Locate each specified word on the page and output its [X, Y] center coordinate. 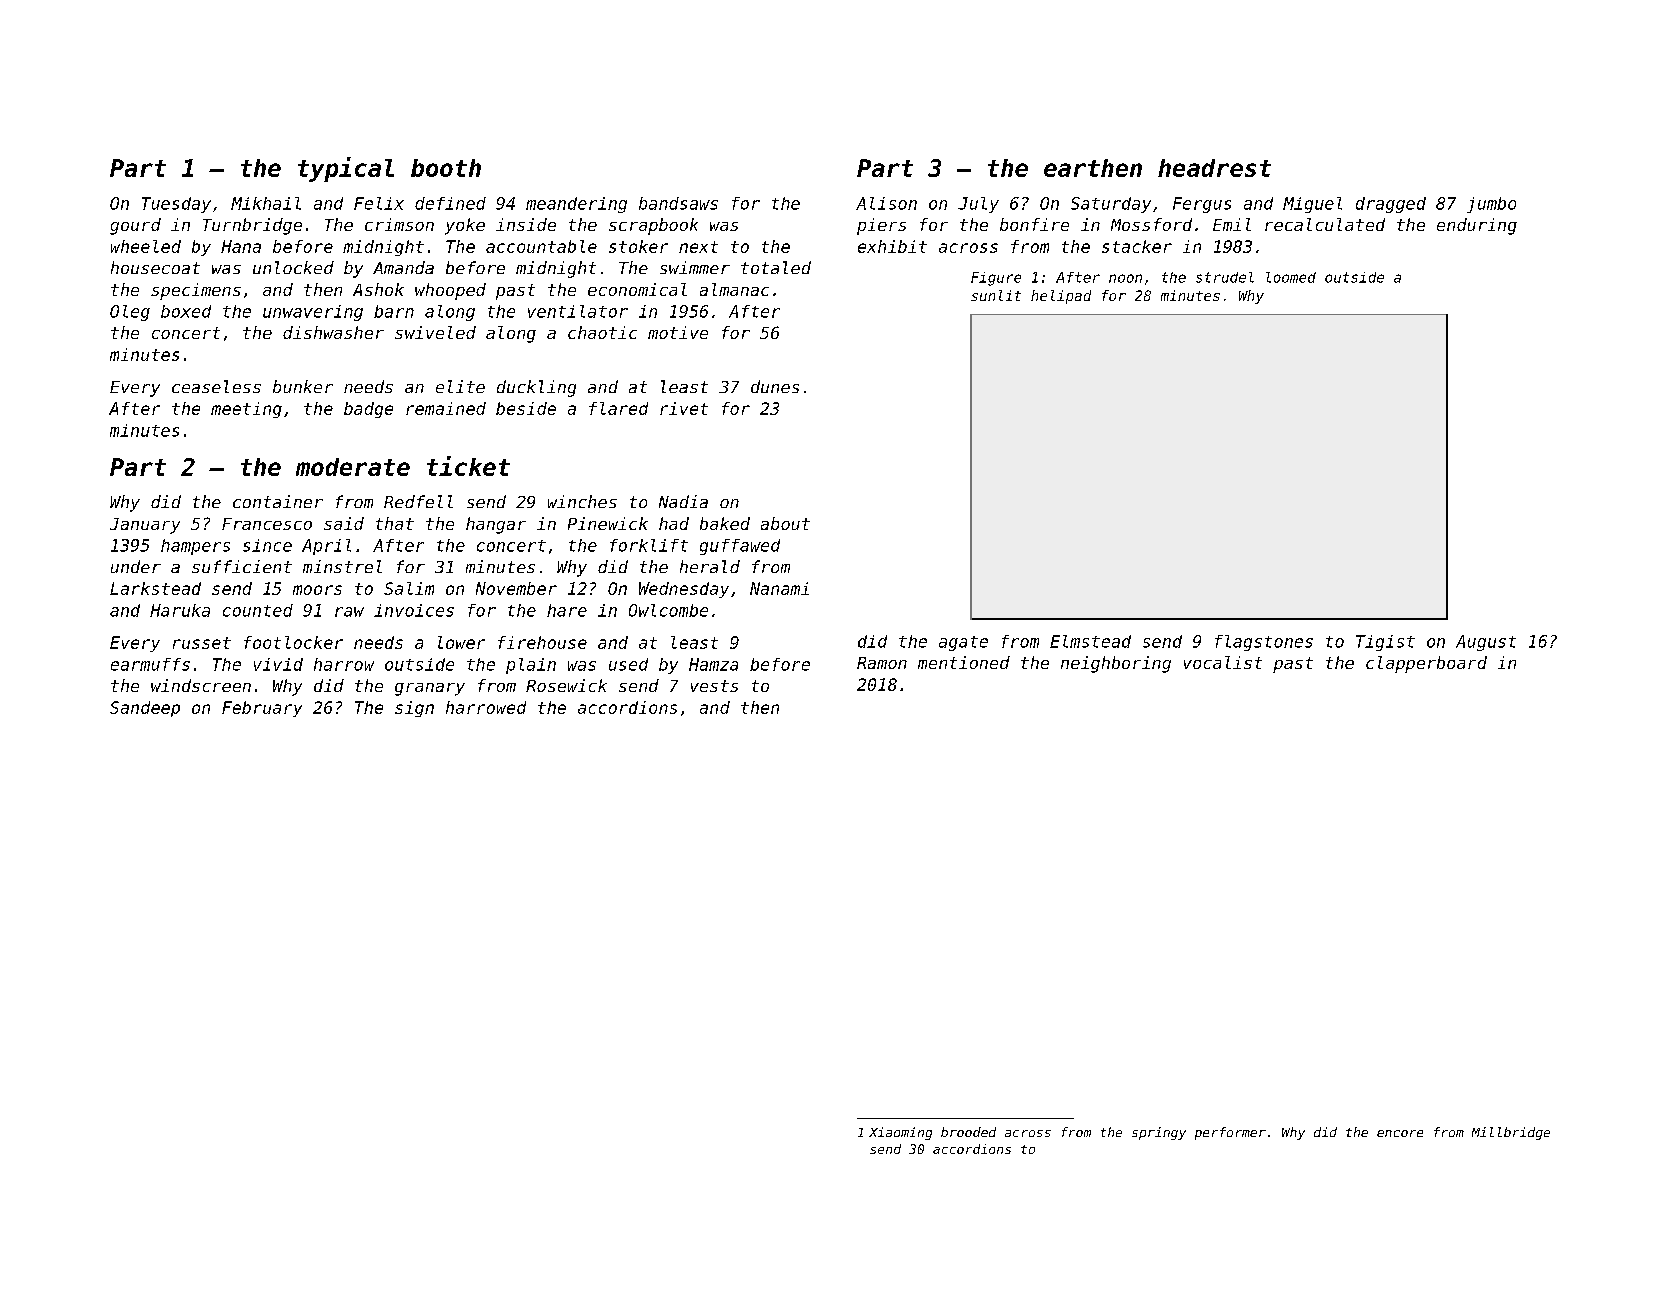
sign [414, 709]
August [1486, 643]
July [978, 205]
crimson [399, 224]
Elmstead [1090, 641]
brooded [968, 1132]
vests [714, 686]
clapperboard [1426, 664]
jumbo [1491, 205]
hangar [496, 525]
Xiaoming [900, 1133]
